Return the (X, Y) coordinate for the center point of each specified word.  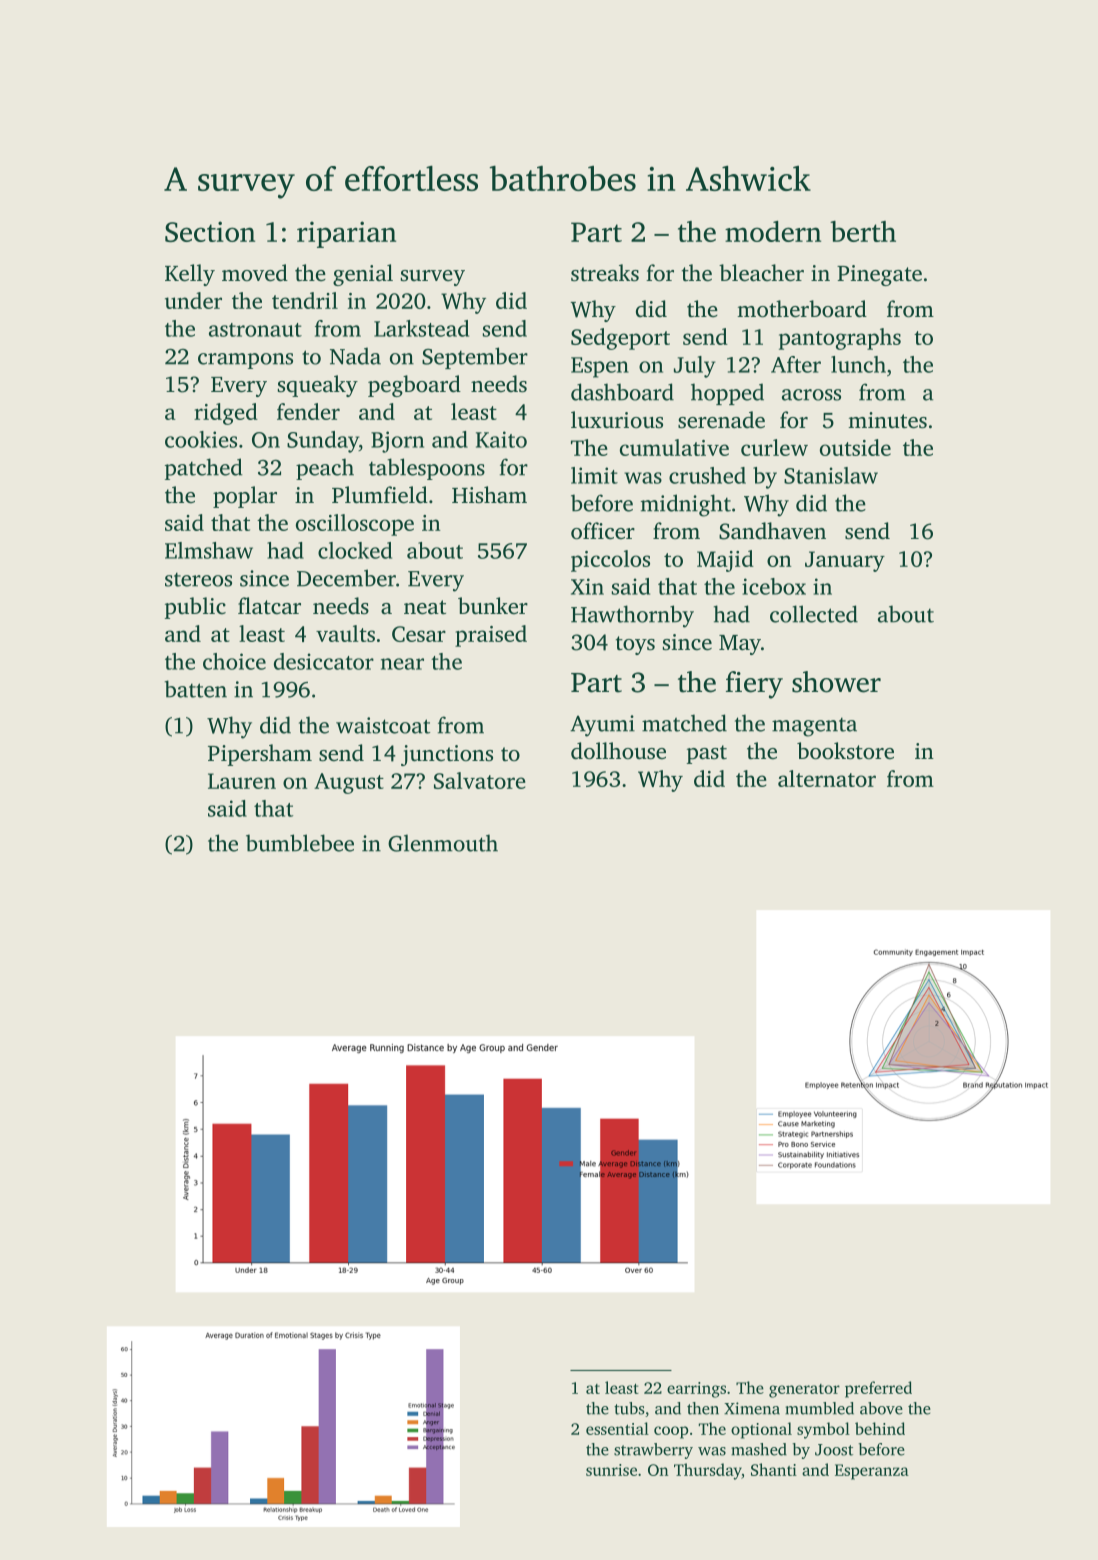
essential (617, 1428)
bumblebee (300, 843)
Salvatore (479, 780)
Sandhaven (772, 531)
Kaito (501, 439)
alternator (827, 778)
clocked (355, 550)
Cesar (419, 634)
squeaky (318, 386)
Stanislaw (831, 475)
